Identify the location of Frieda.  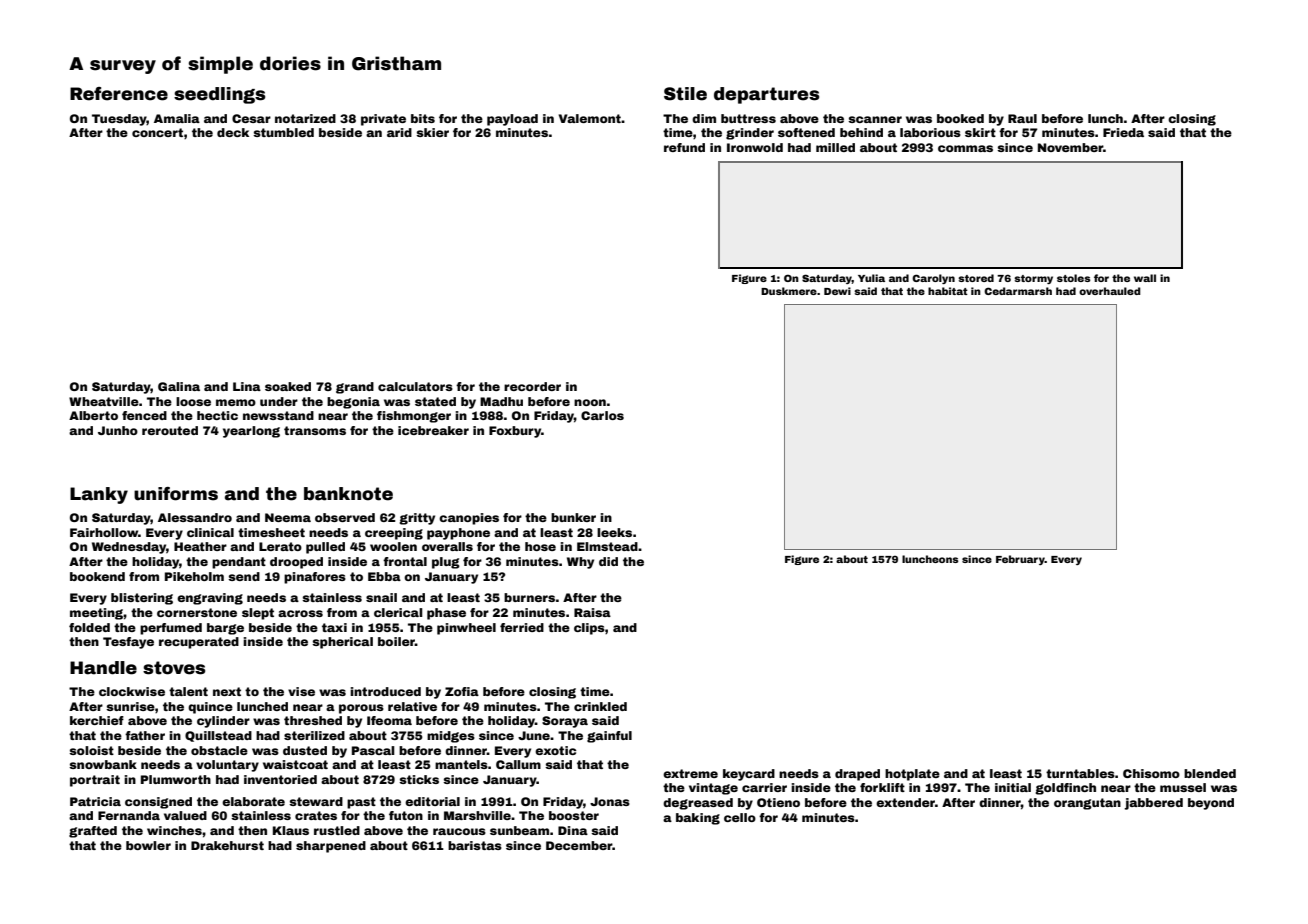
(1123, 132).
